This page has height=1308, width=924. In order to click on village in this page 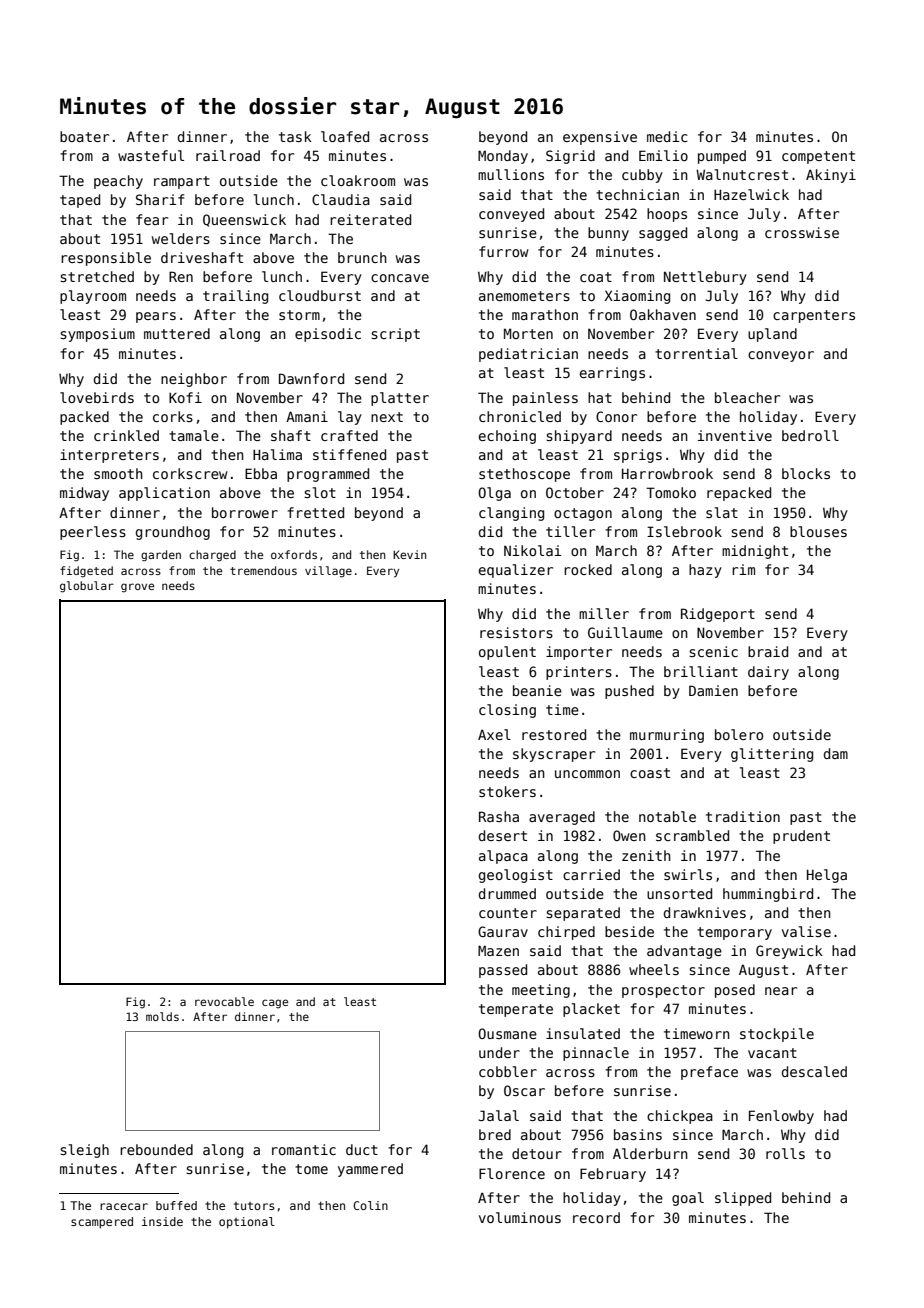, I will do `click(328, 572)`.
